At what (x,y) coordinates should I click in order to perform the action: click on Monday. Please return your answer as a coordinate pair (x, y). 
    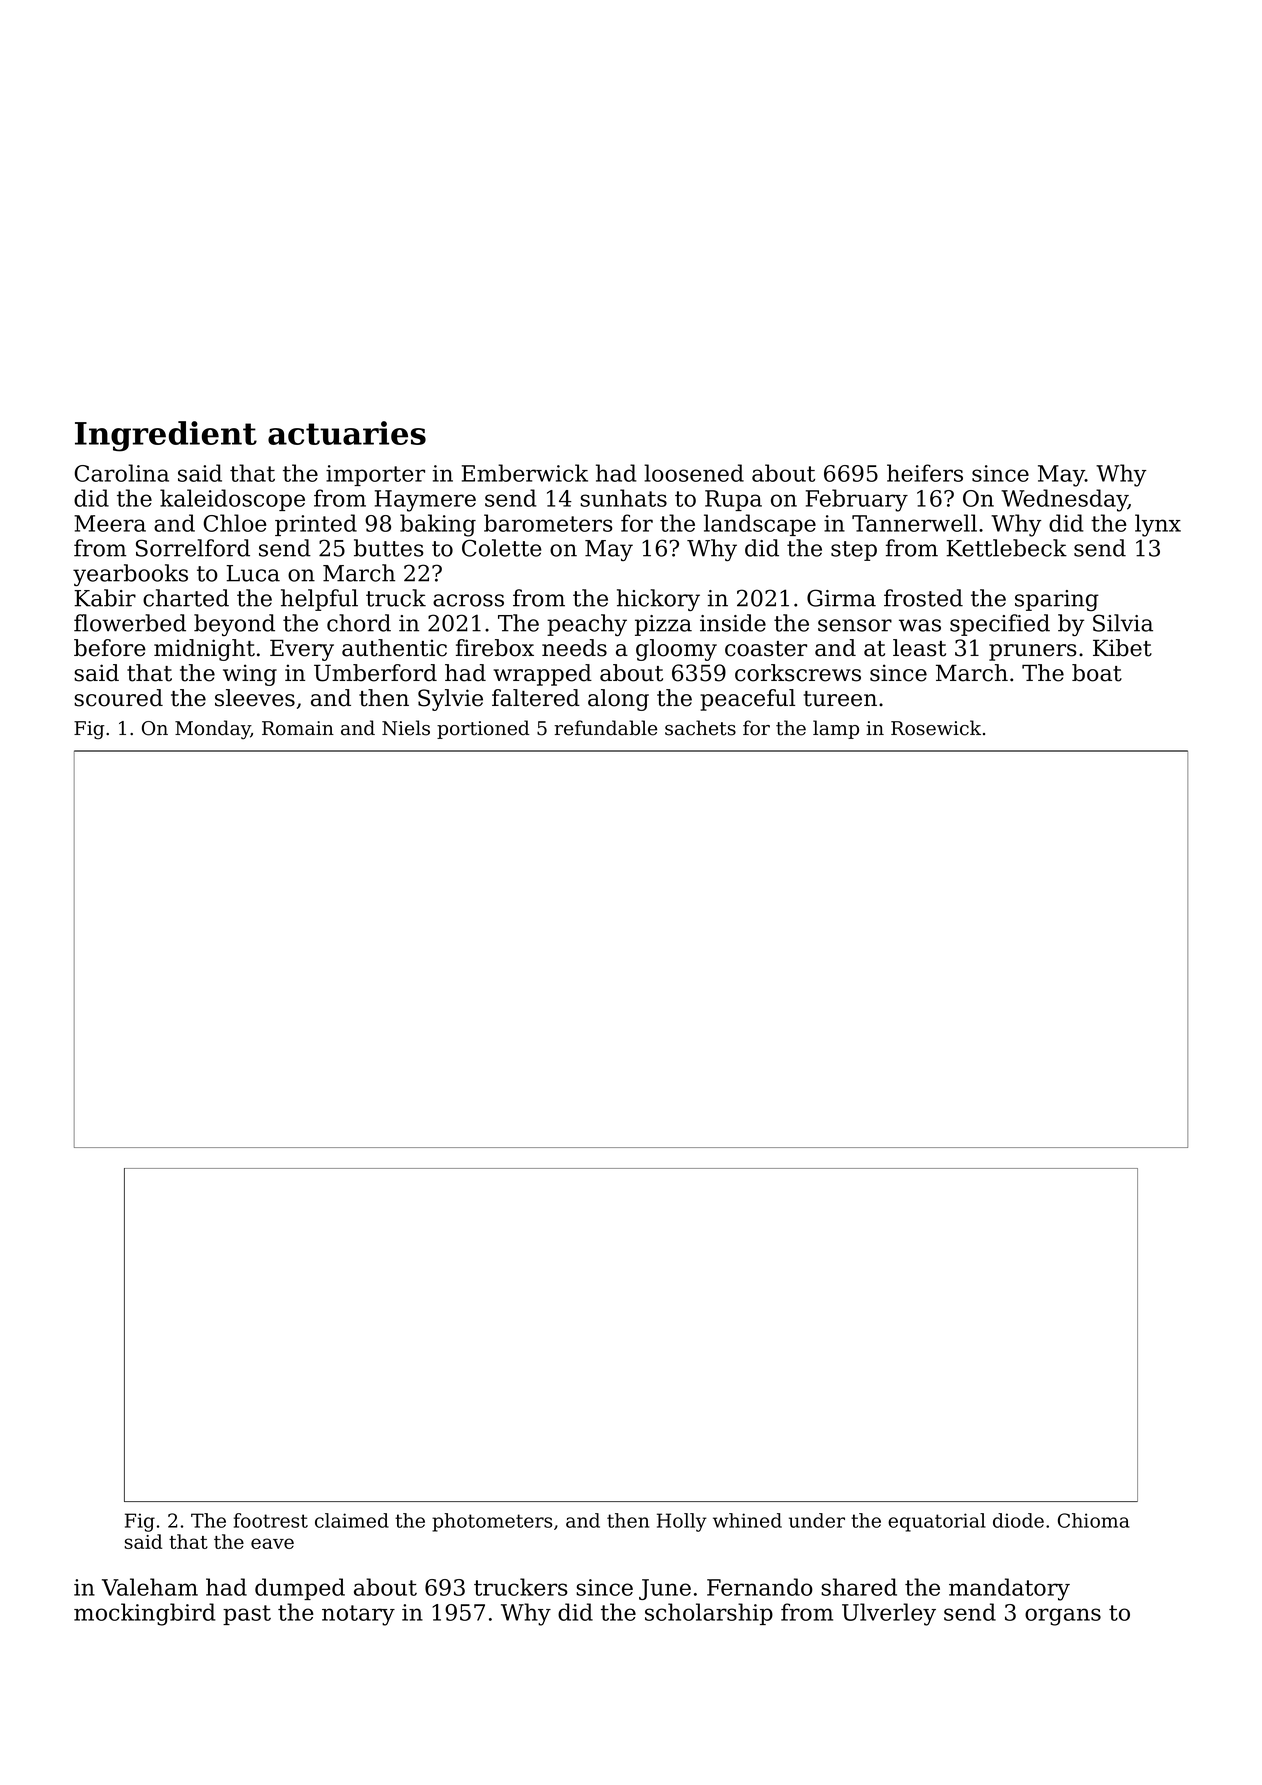
    Looking at the image, I should click on (213, 729).
